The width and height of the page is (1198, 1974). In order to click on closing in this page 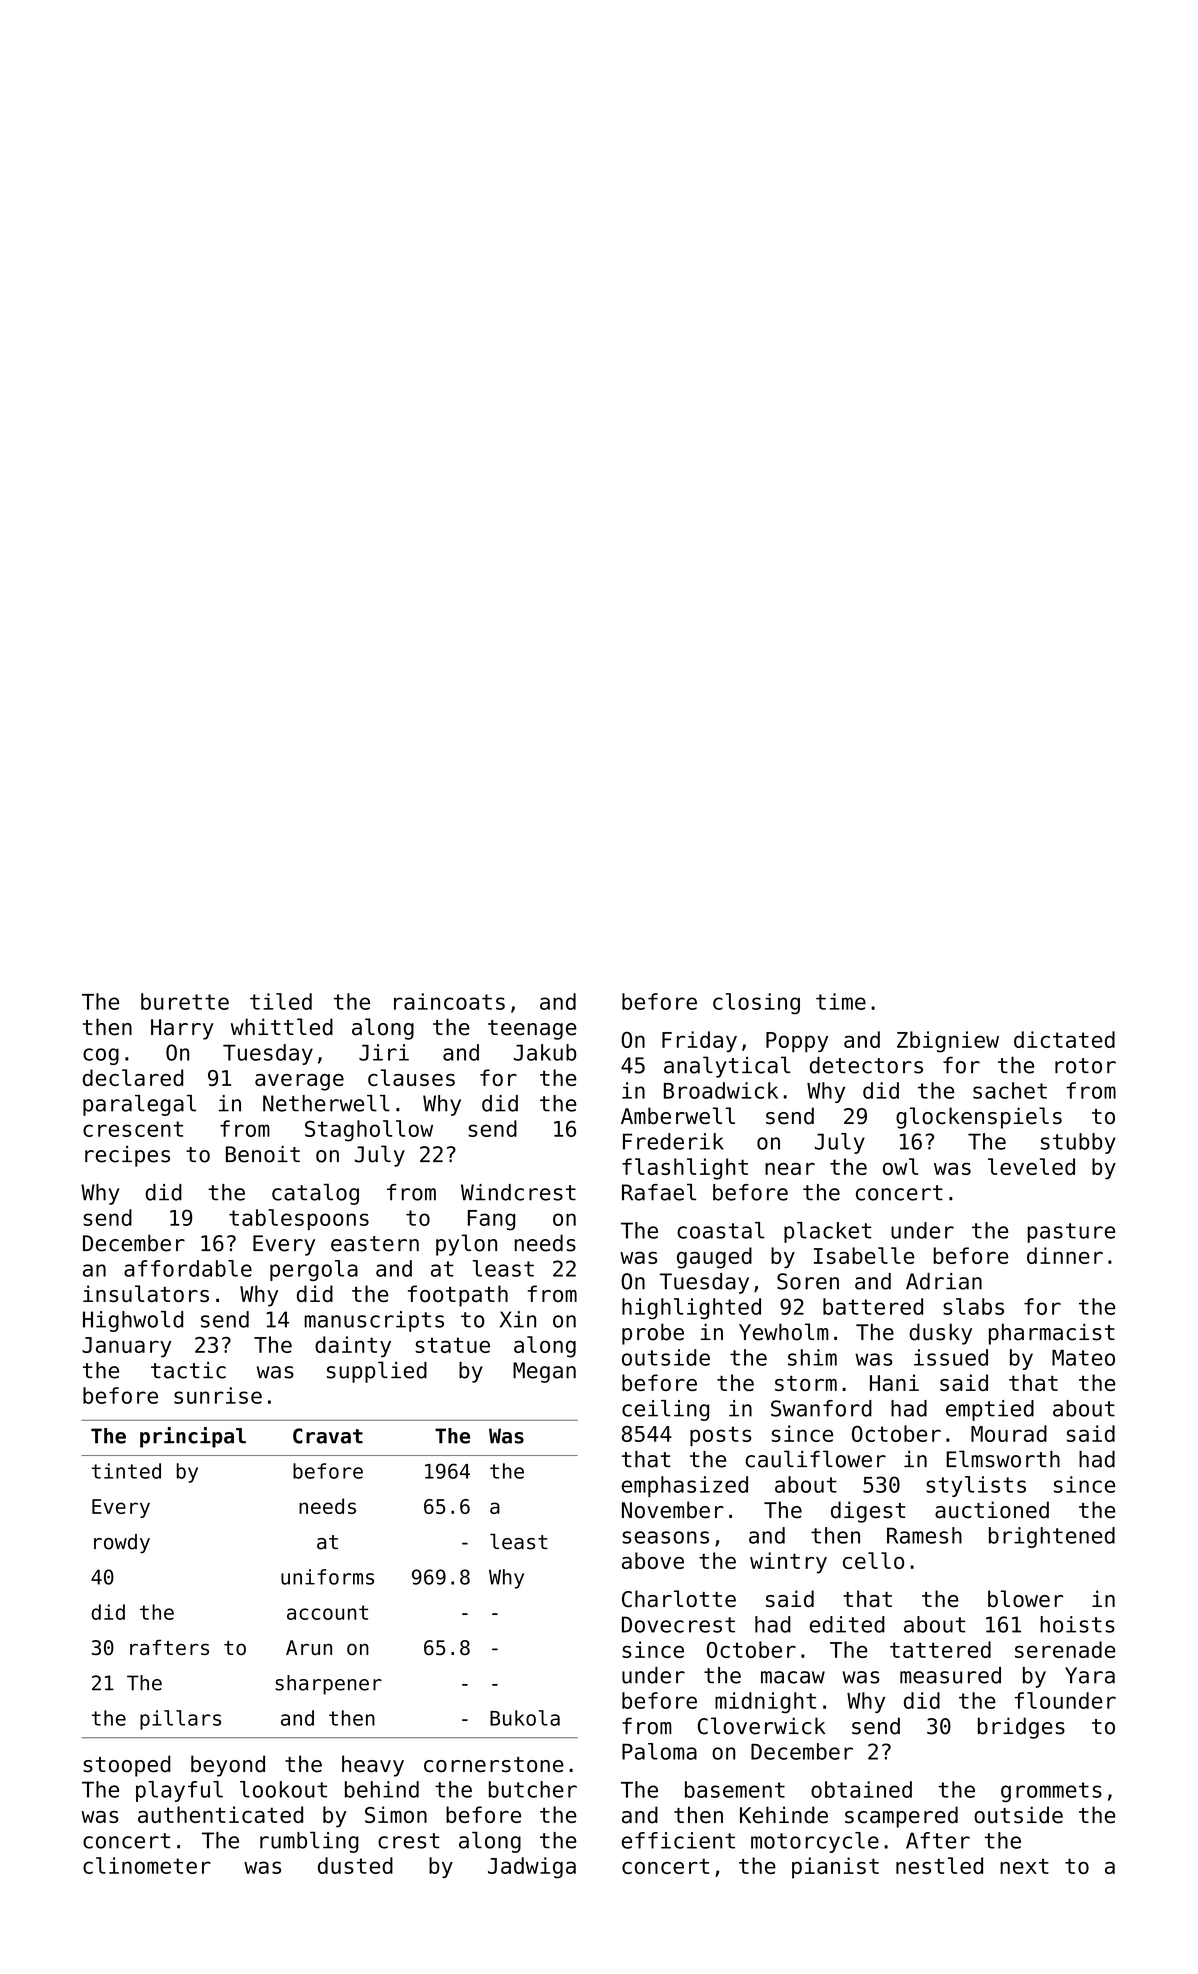, I will do `click(756, 1003)`.
